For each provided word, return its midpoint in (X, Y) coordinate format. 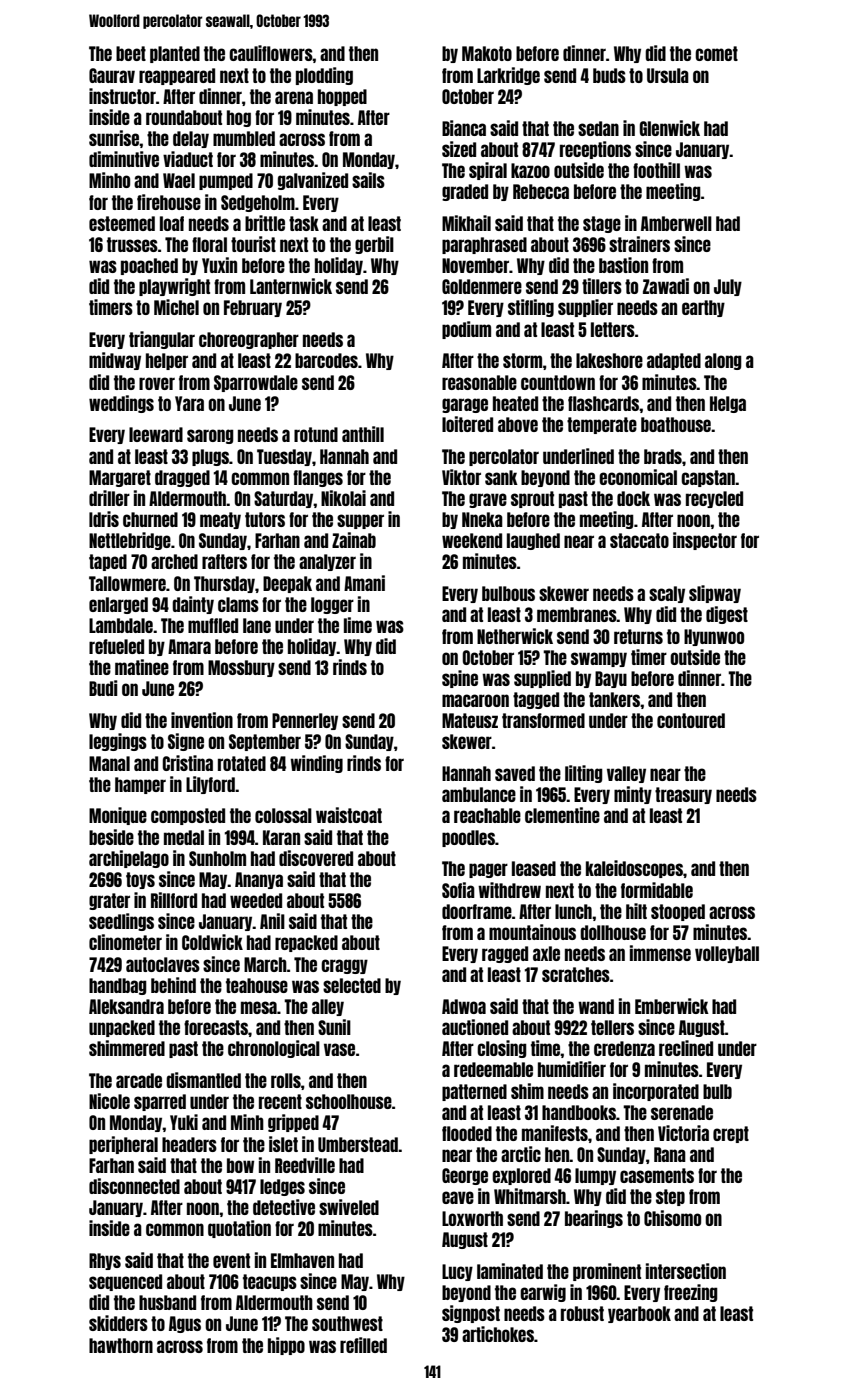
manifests (555, 1133)
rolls (286, 1080)
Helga (728, 404)
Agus (185, 1324)
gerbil (374, 245)
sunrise (114, 138)
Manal (109, 763)
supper (360, 521)
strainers (639, 244)
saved (515, 773)
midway (115, 361)
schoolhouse (349, 1101)
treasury (683, 795)
